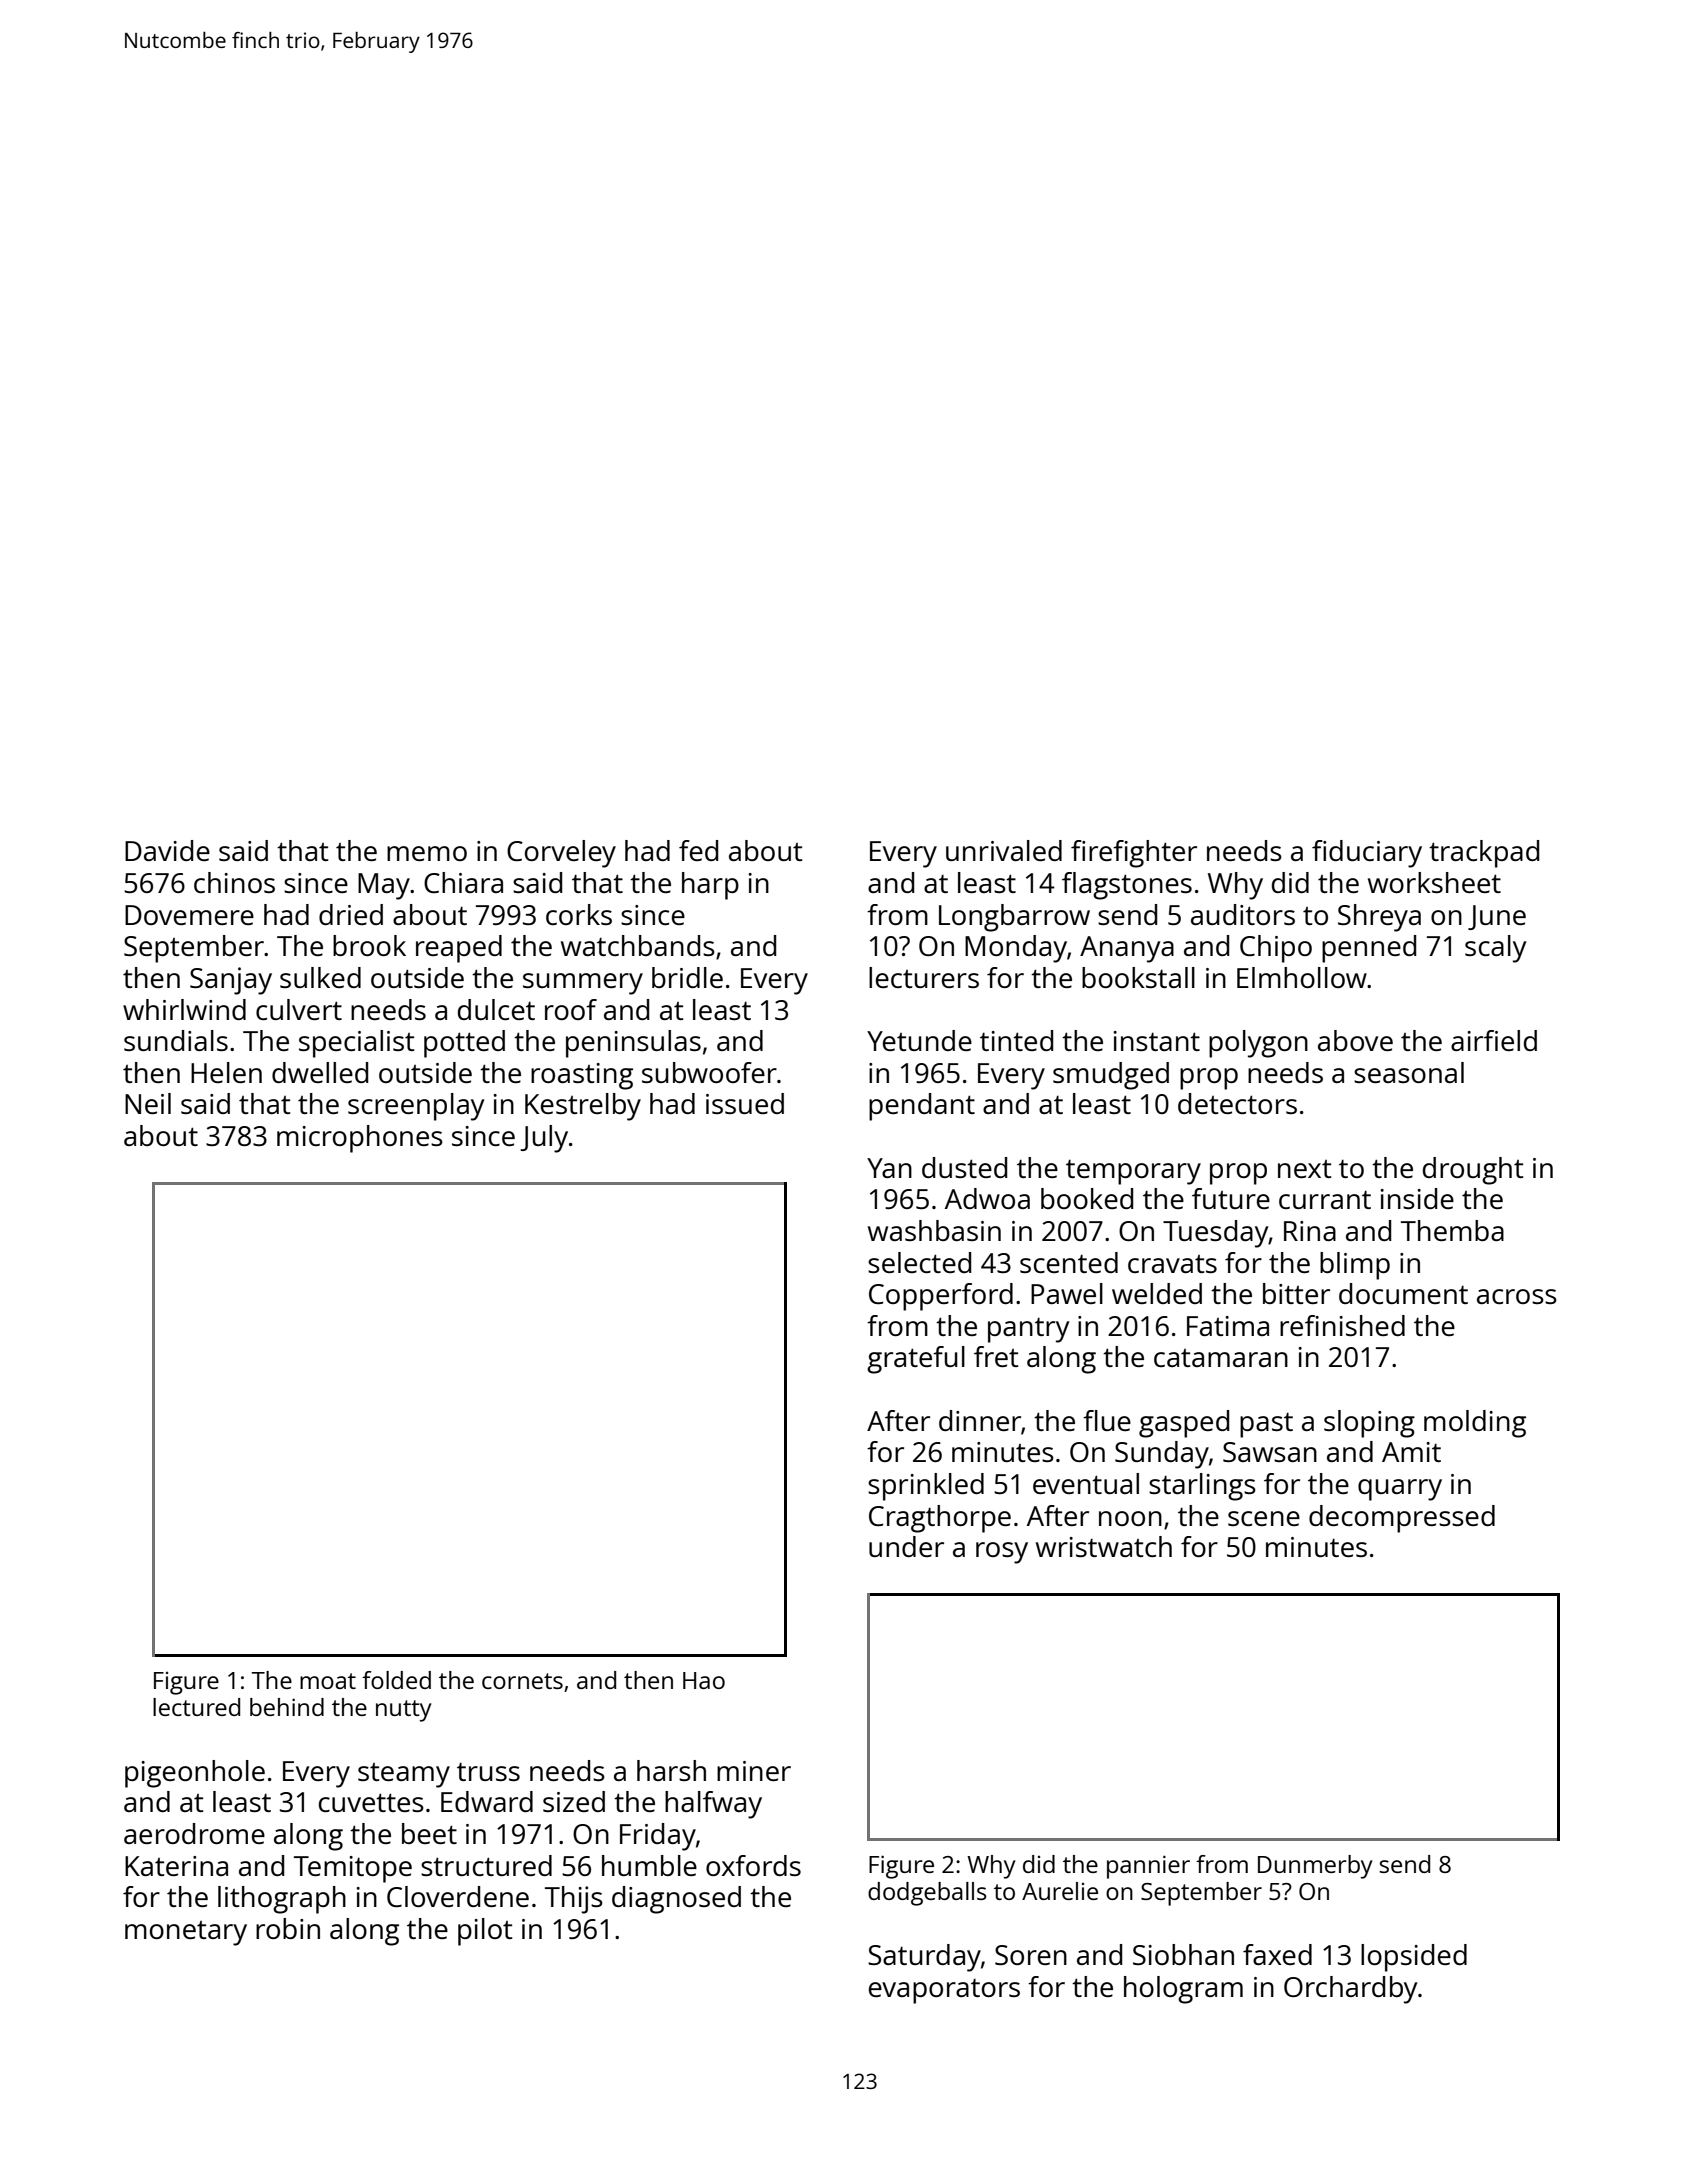 Image resolution: width=1683 pixels, height=2178 pixels. I want to click on next, so click(1304, 1169).
